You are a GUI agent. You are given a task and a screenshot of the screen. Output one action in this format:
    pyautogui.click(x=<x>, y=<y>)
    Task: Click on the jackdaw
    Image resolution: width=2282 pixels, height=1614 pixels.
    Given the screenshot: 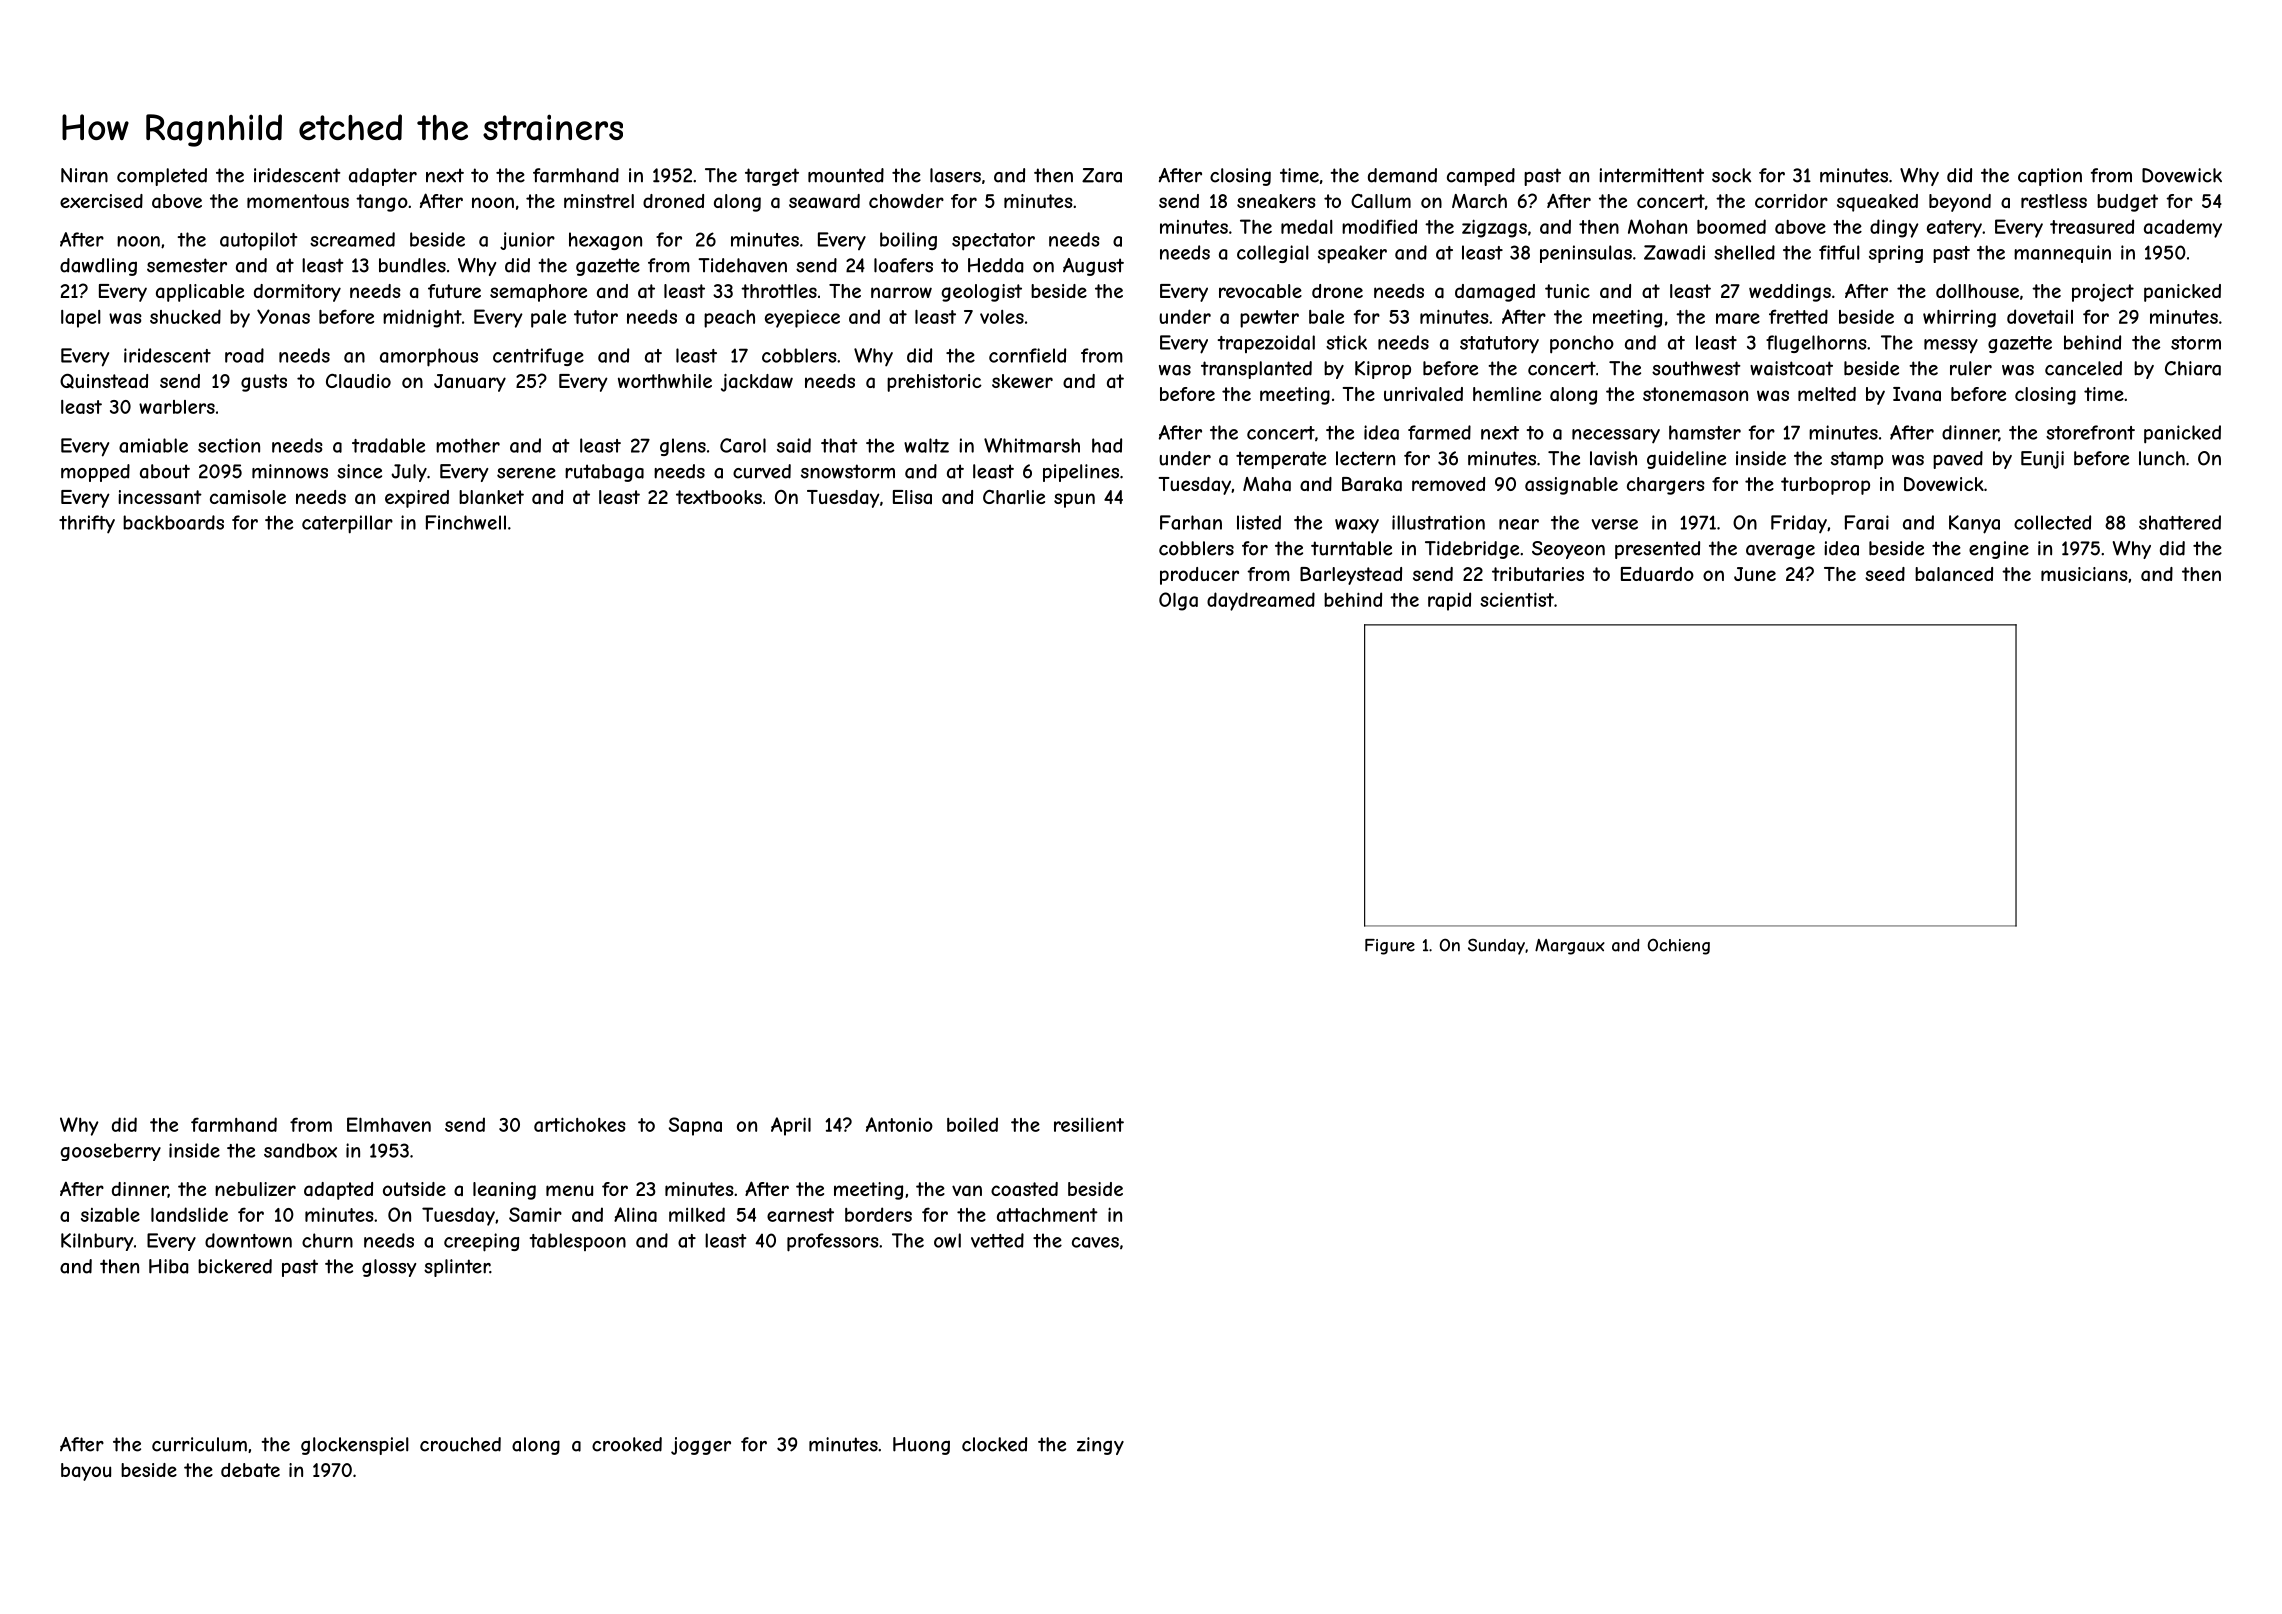 What is the action you would take?
    pyautogui.click(x=757, y=383)
